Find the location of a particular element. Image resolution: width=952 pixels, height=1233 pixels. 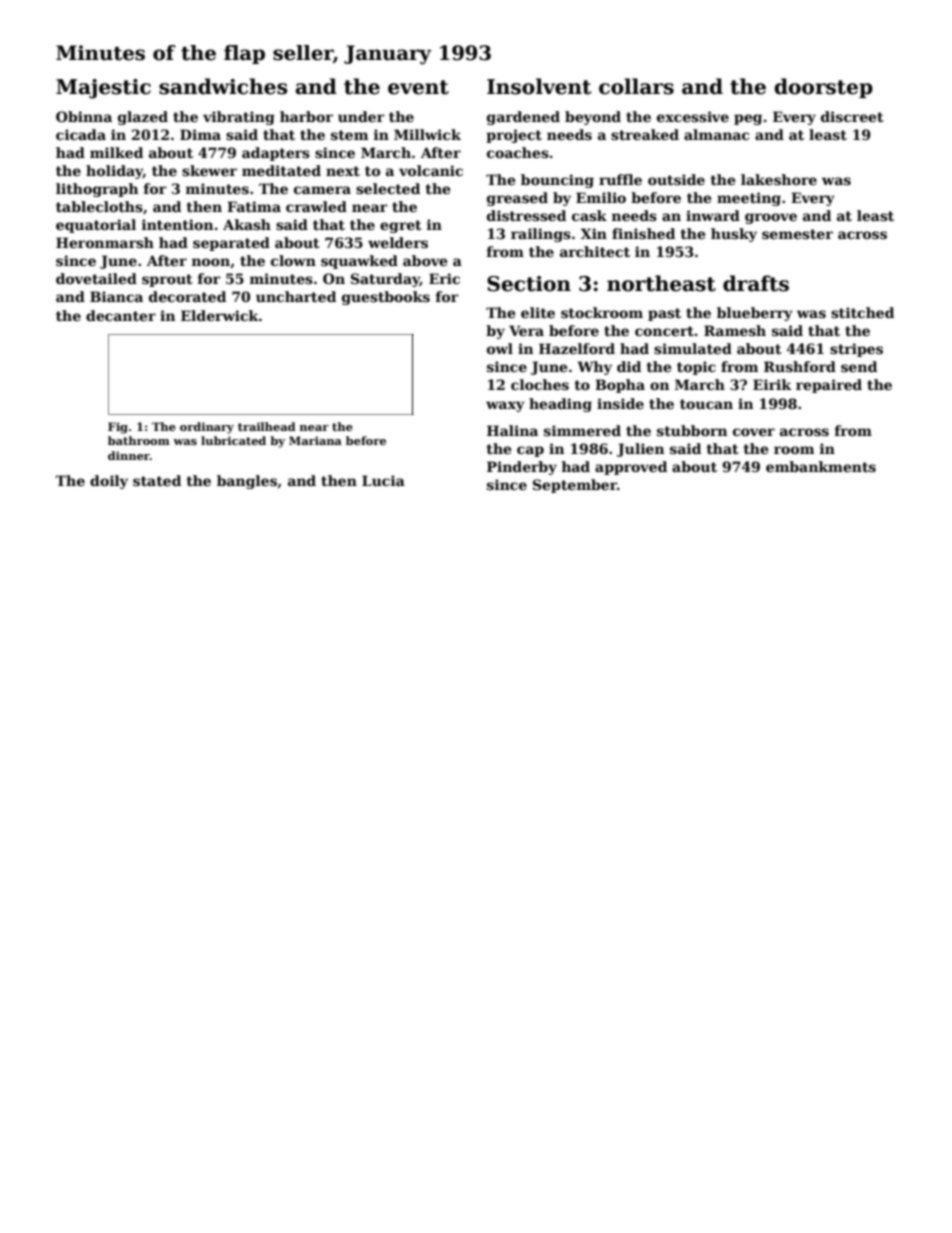

Dima is located at coordinates (200, 134).
